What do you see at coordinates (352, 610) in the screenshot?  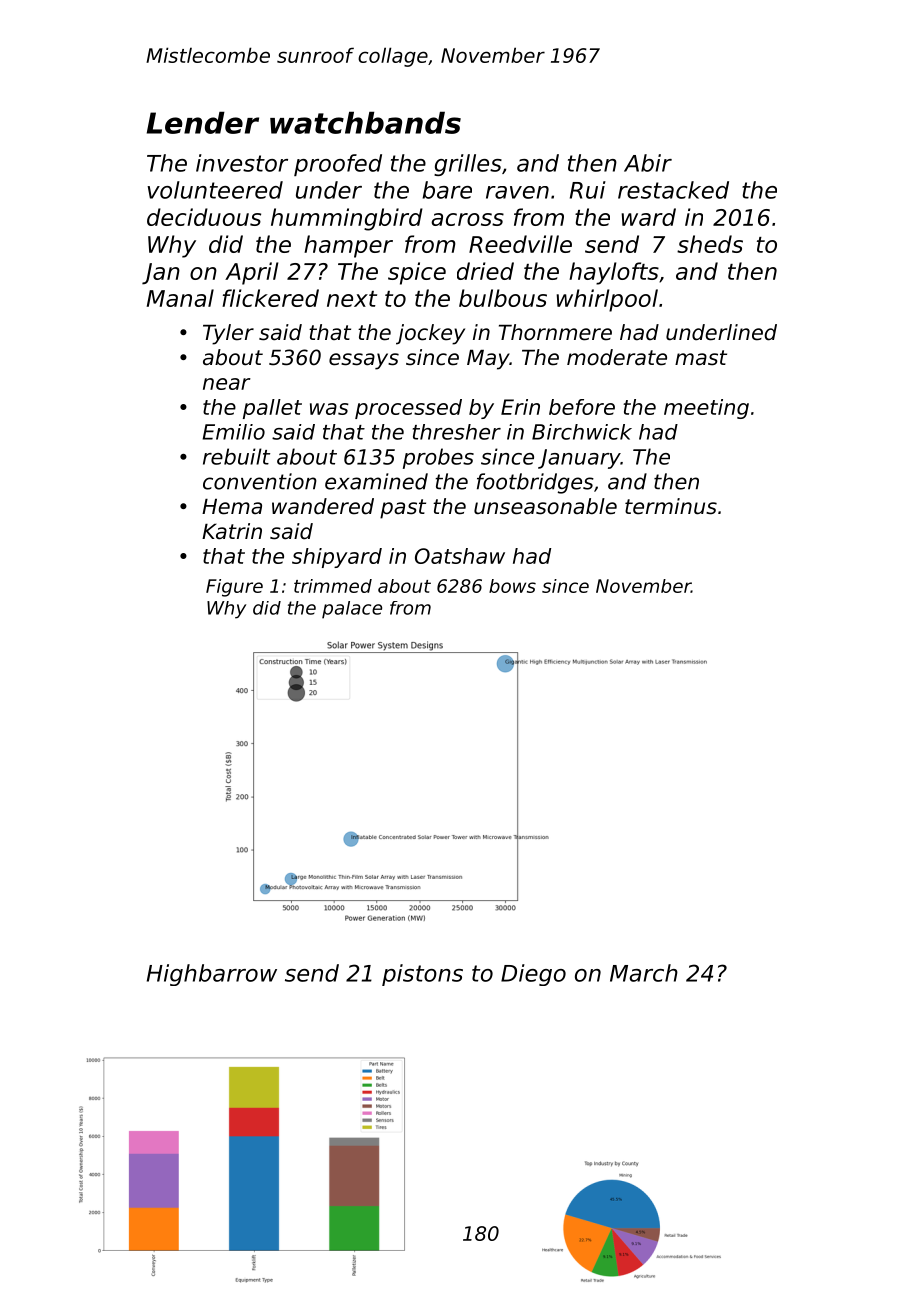 I see `palace` at bounding box center [352, 610].
